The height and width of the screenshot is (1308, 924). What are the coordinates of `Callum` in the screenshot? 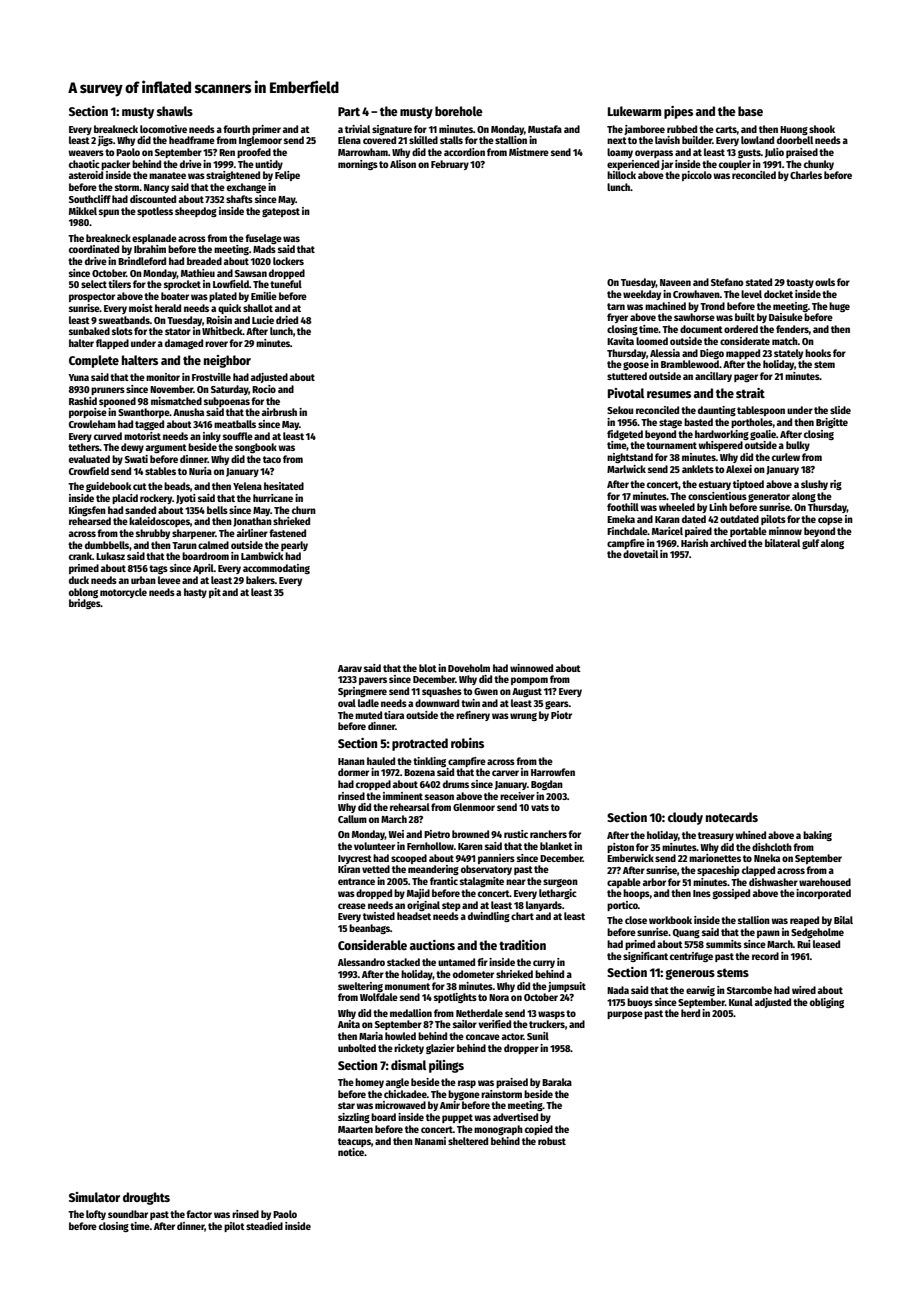 It's located at (352, 819).
